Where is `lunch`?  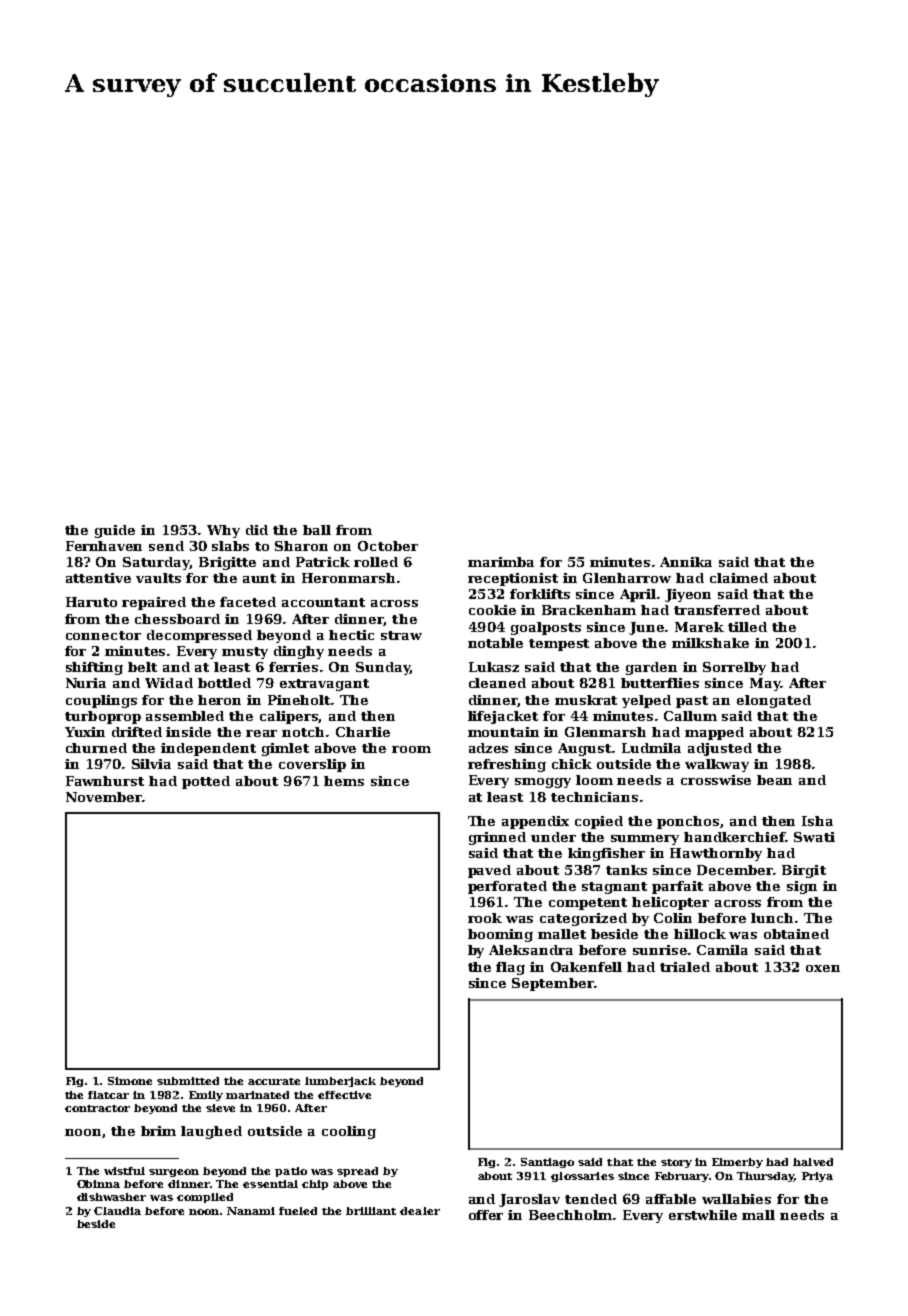 lunch is located at coordinates (772, 918).
